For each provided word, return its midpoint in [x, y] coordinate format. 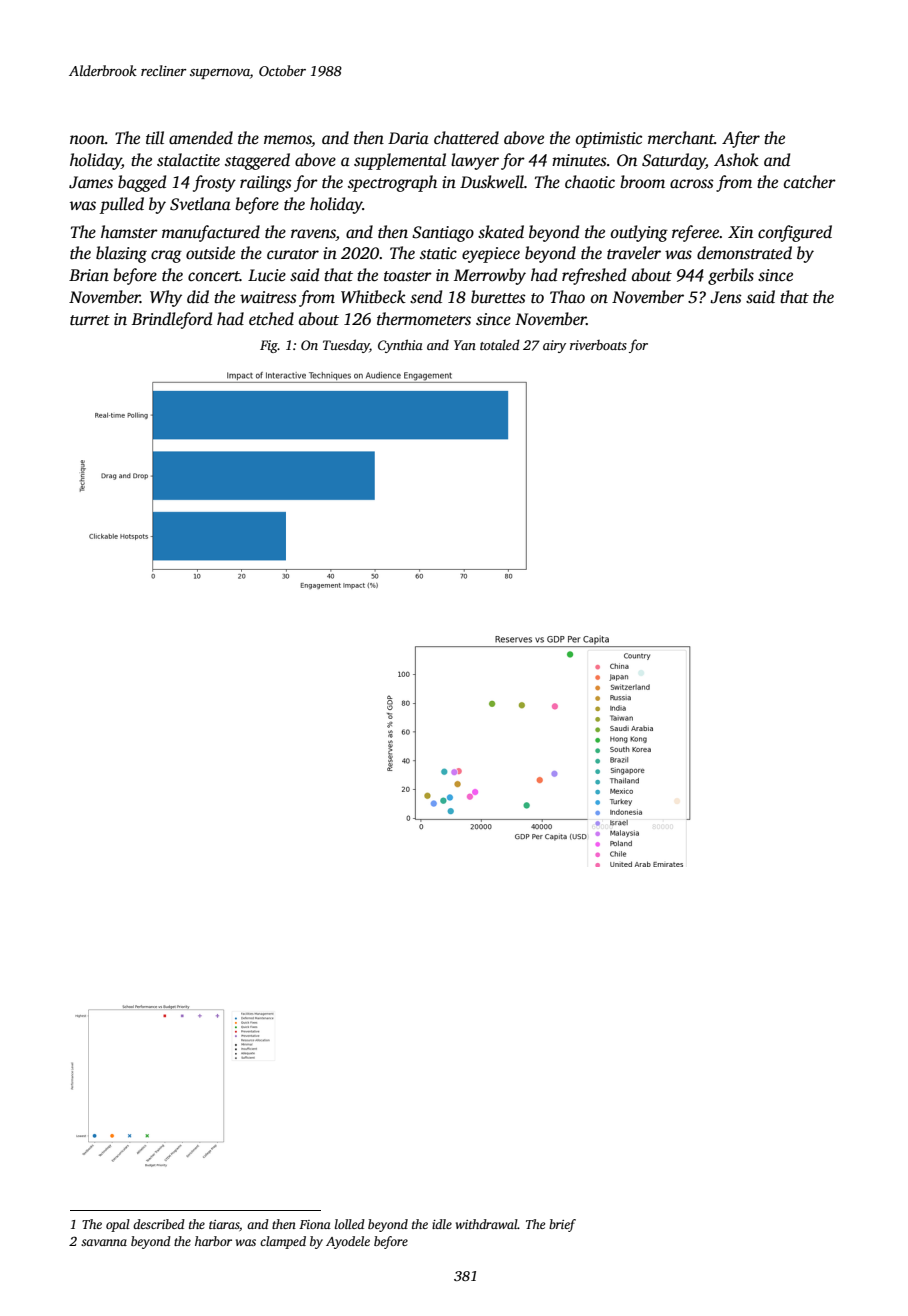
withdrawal [487, 1224]
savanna [104, 1242]
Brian [89, 275]
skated [501, 232]
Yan [465, 345]
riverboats [598, 345]
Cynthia [400, 346]
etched [271, 319]
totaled [500, 344]
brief [562, 1225]
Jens [726, 297]
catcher [810, 182]
